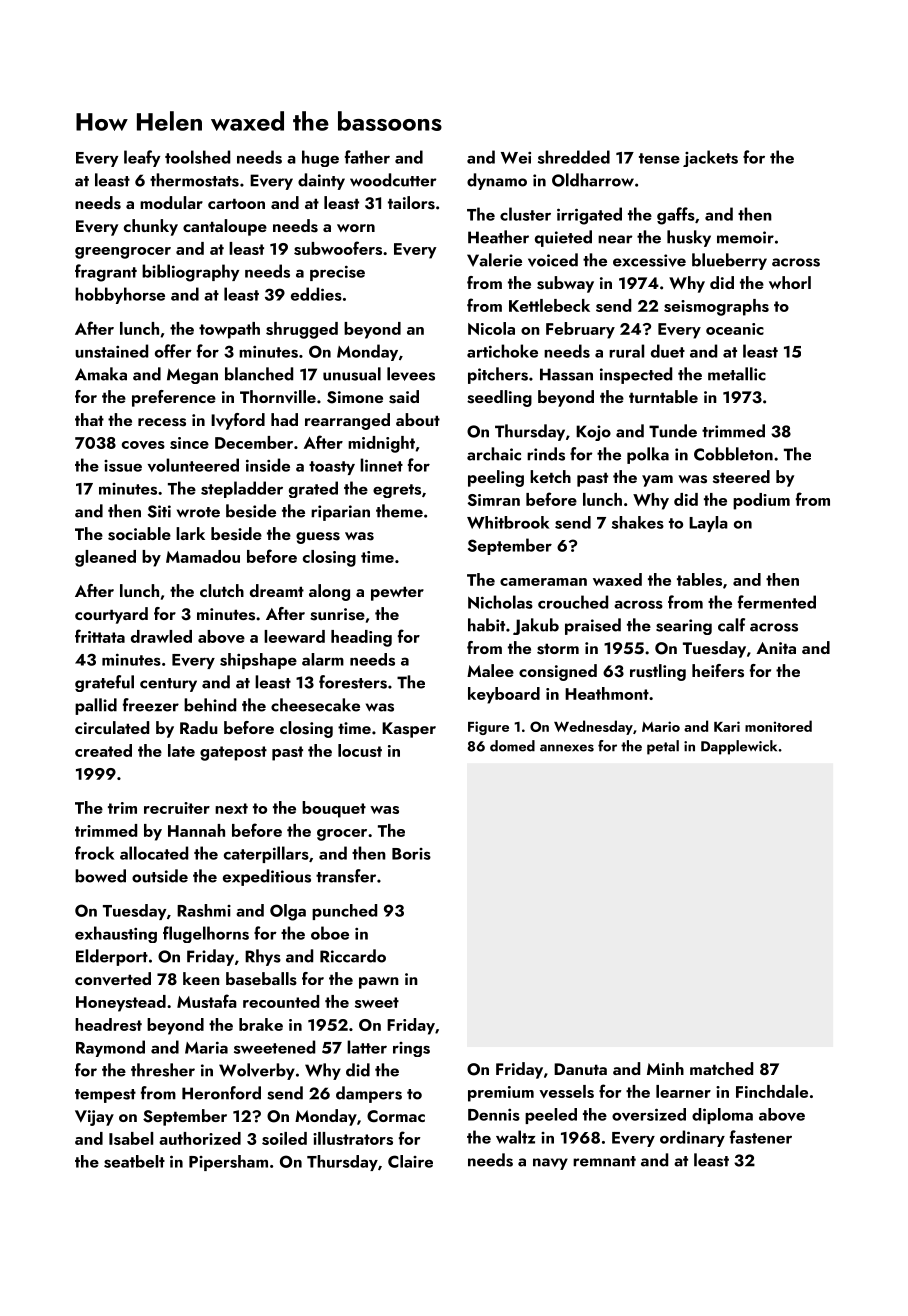  I want to click on cameraman, so click(543, 582).
